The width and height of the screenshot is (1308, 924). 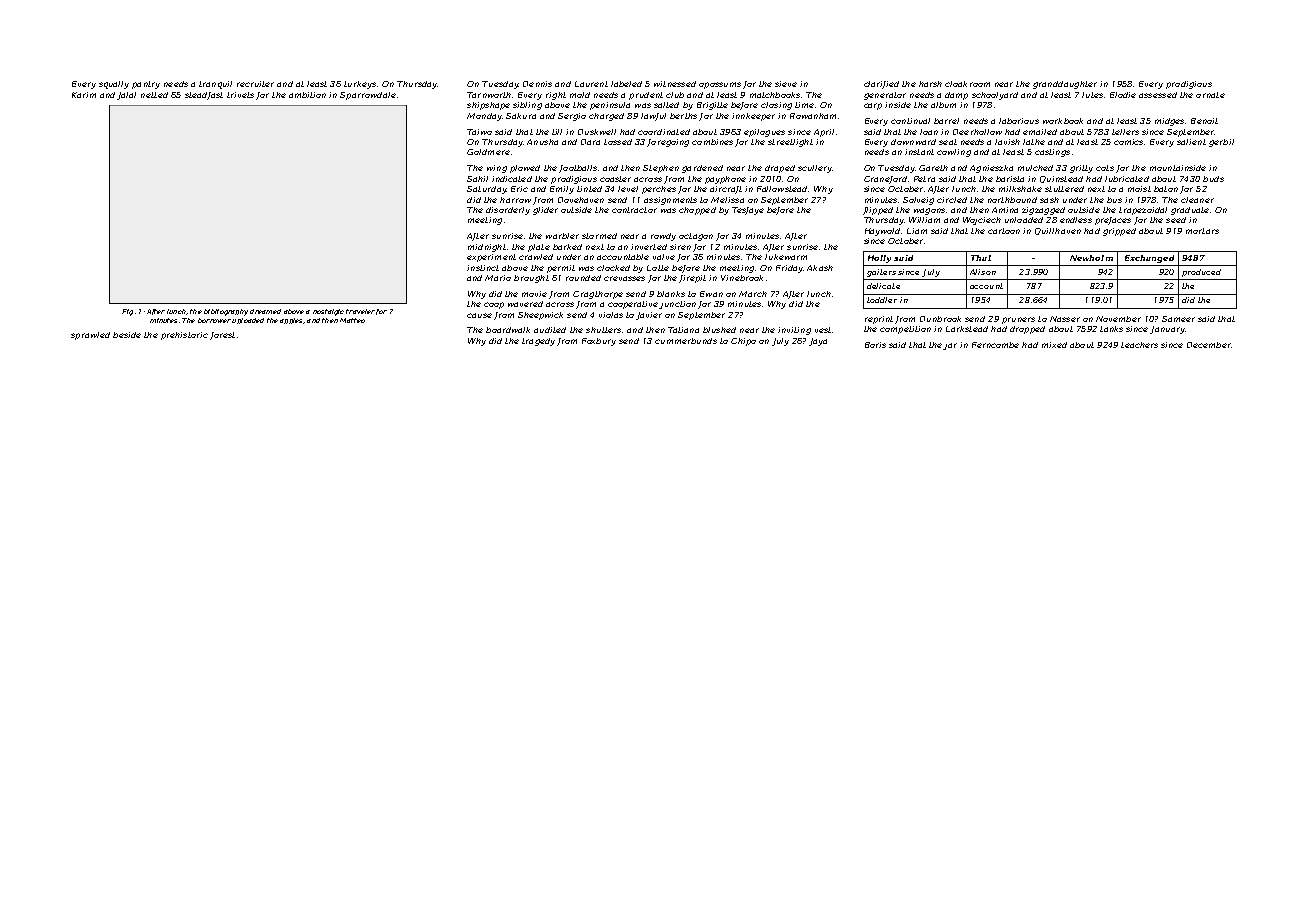 What do you see at coordinates (488, 152) in the screenshot?
I see `Goldmere` at bounding box center [488, 152].
